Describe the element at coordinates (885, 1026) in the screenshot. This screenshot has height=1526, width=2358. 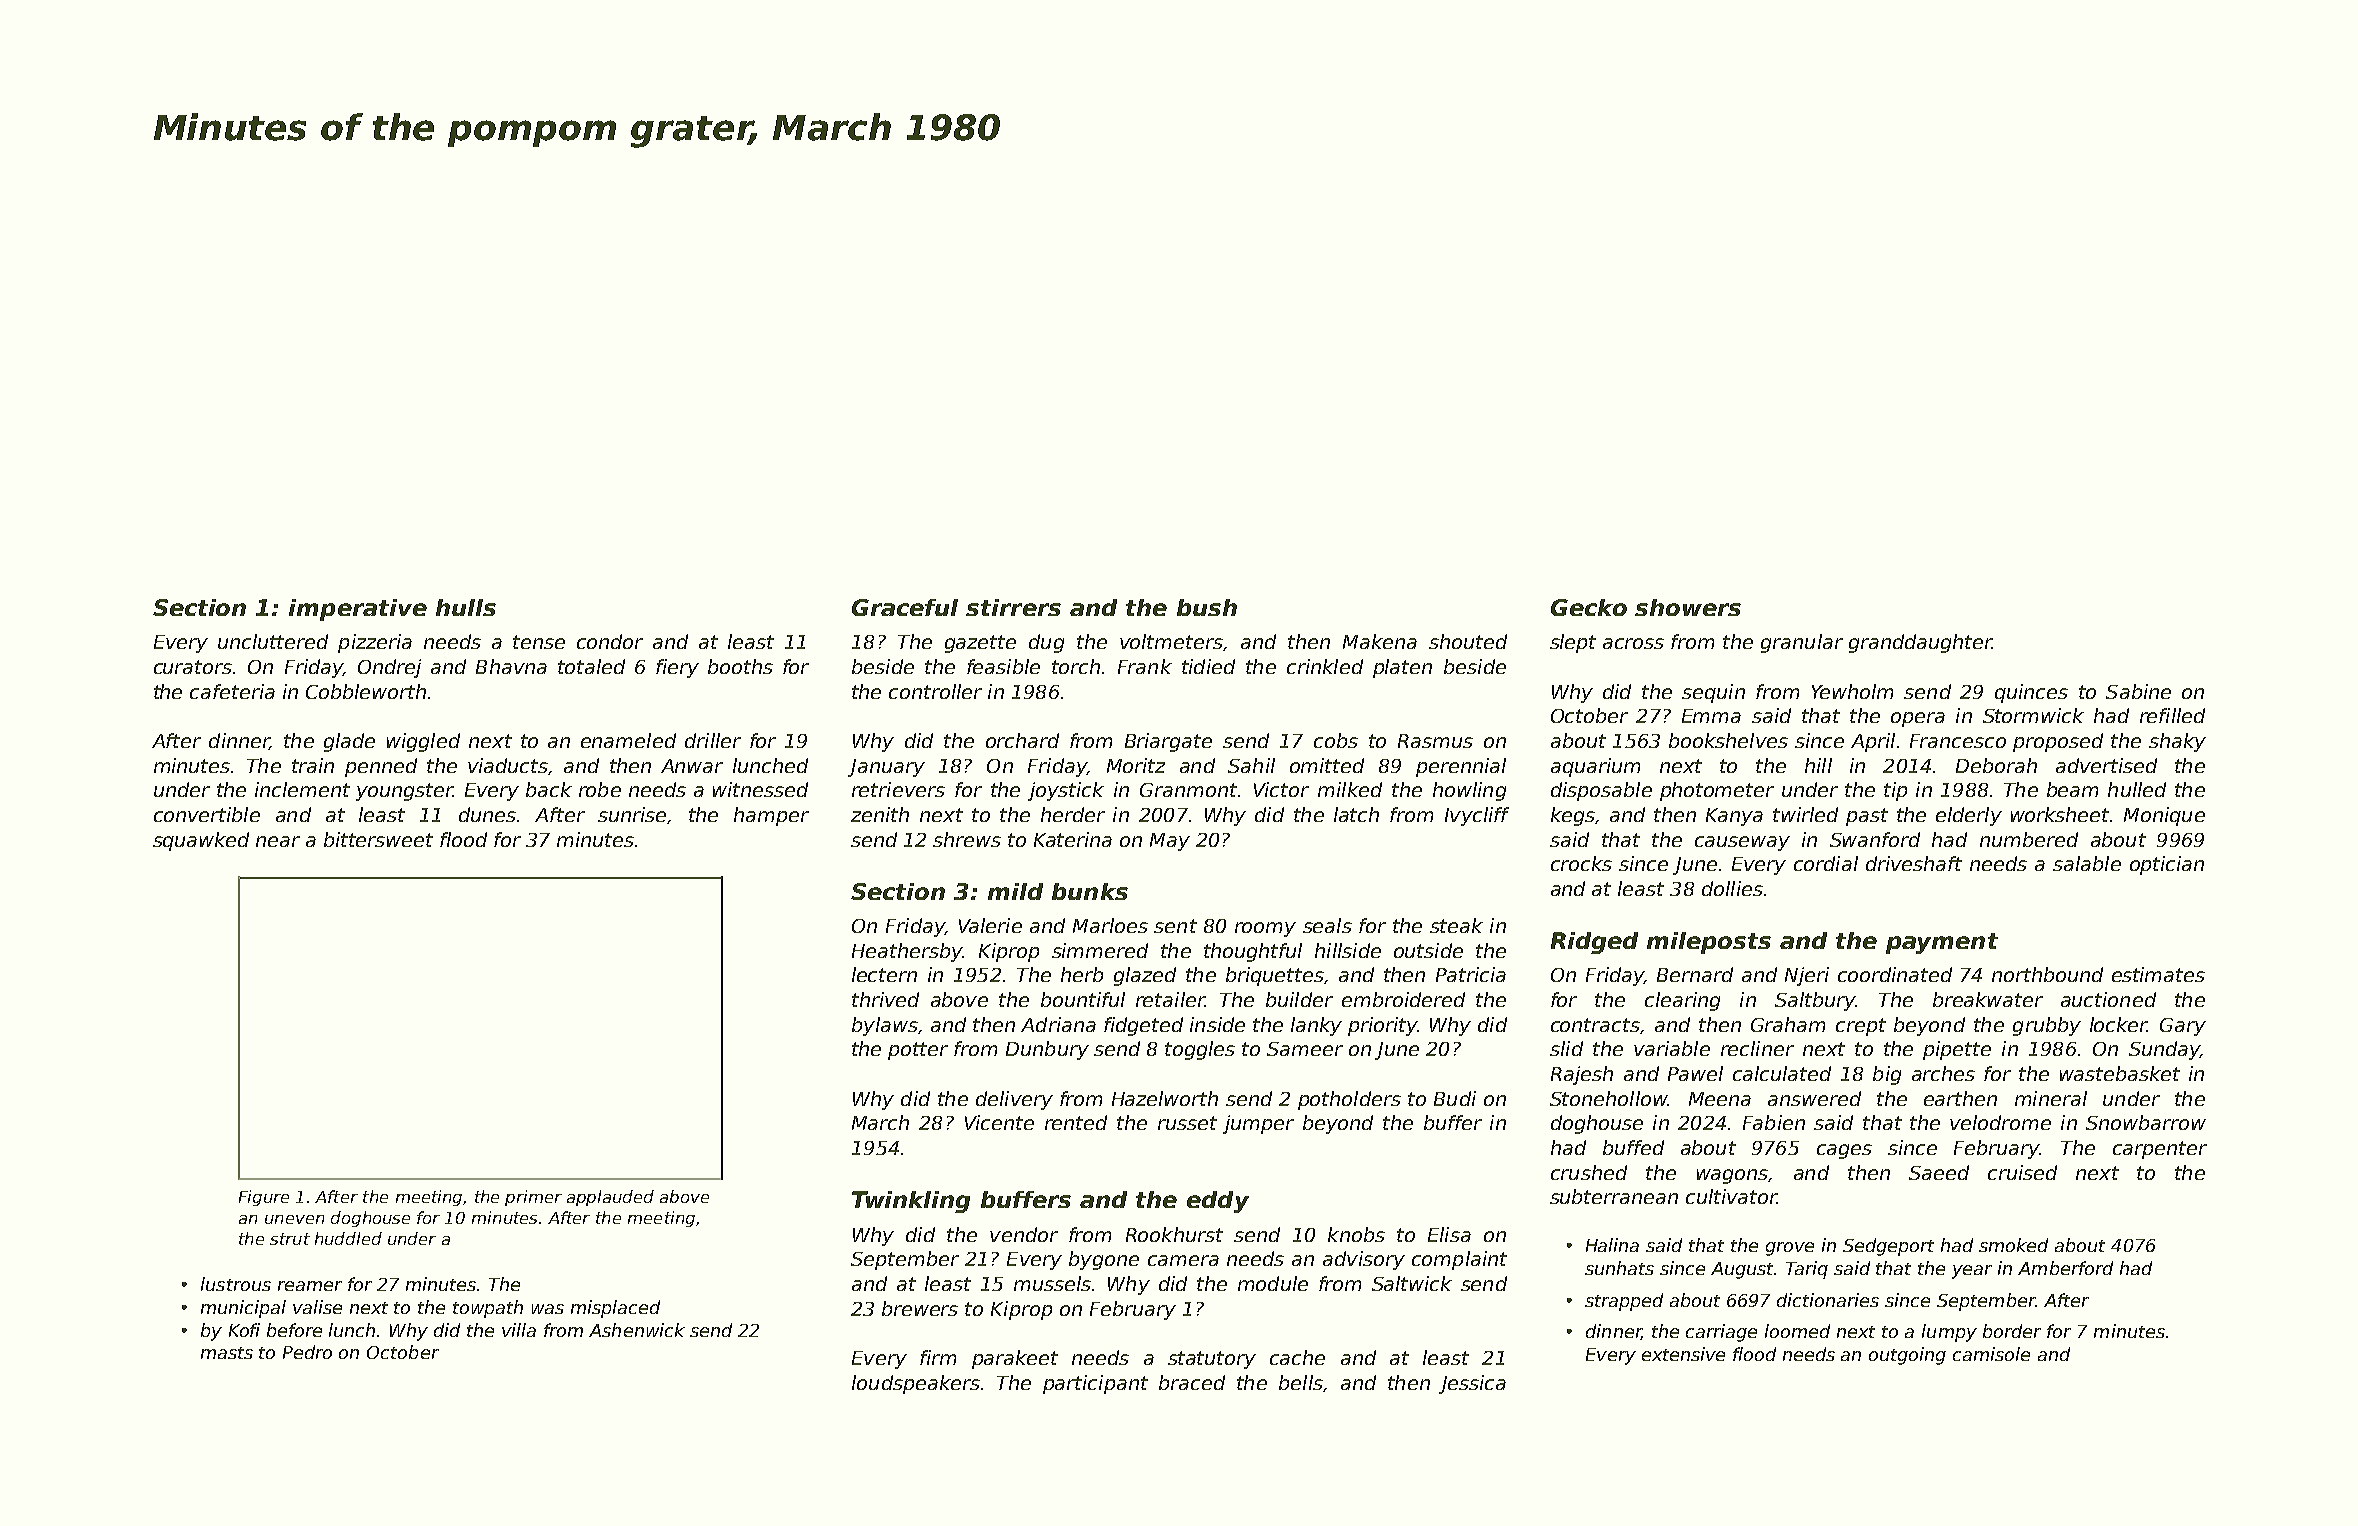
I see `bylaws` at that location.
